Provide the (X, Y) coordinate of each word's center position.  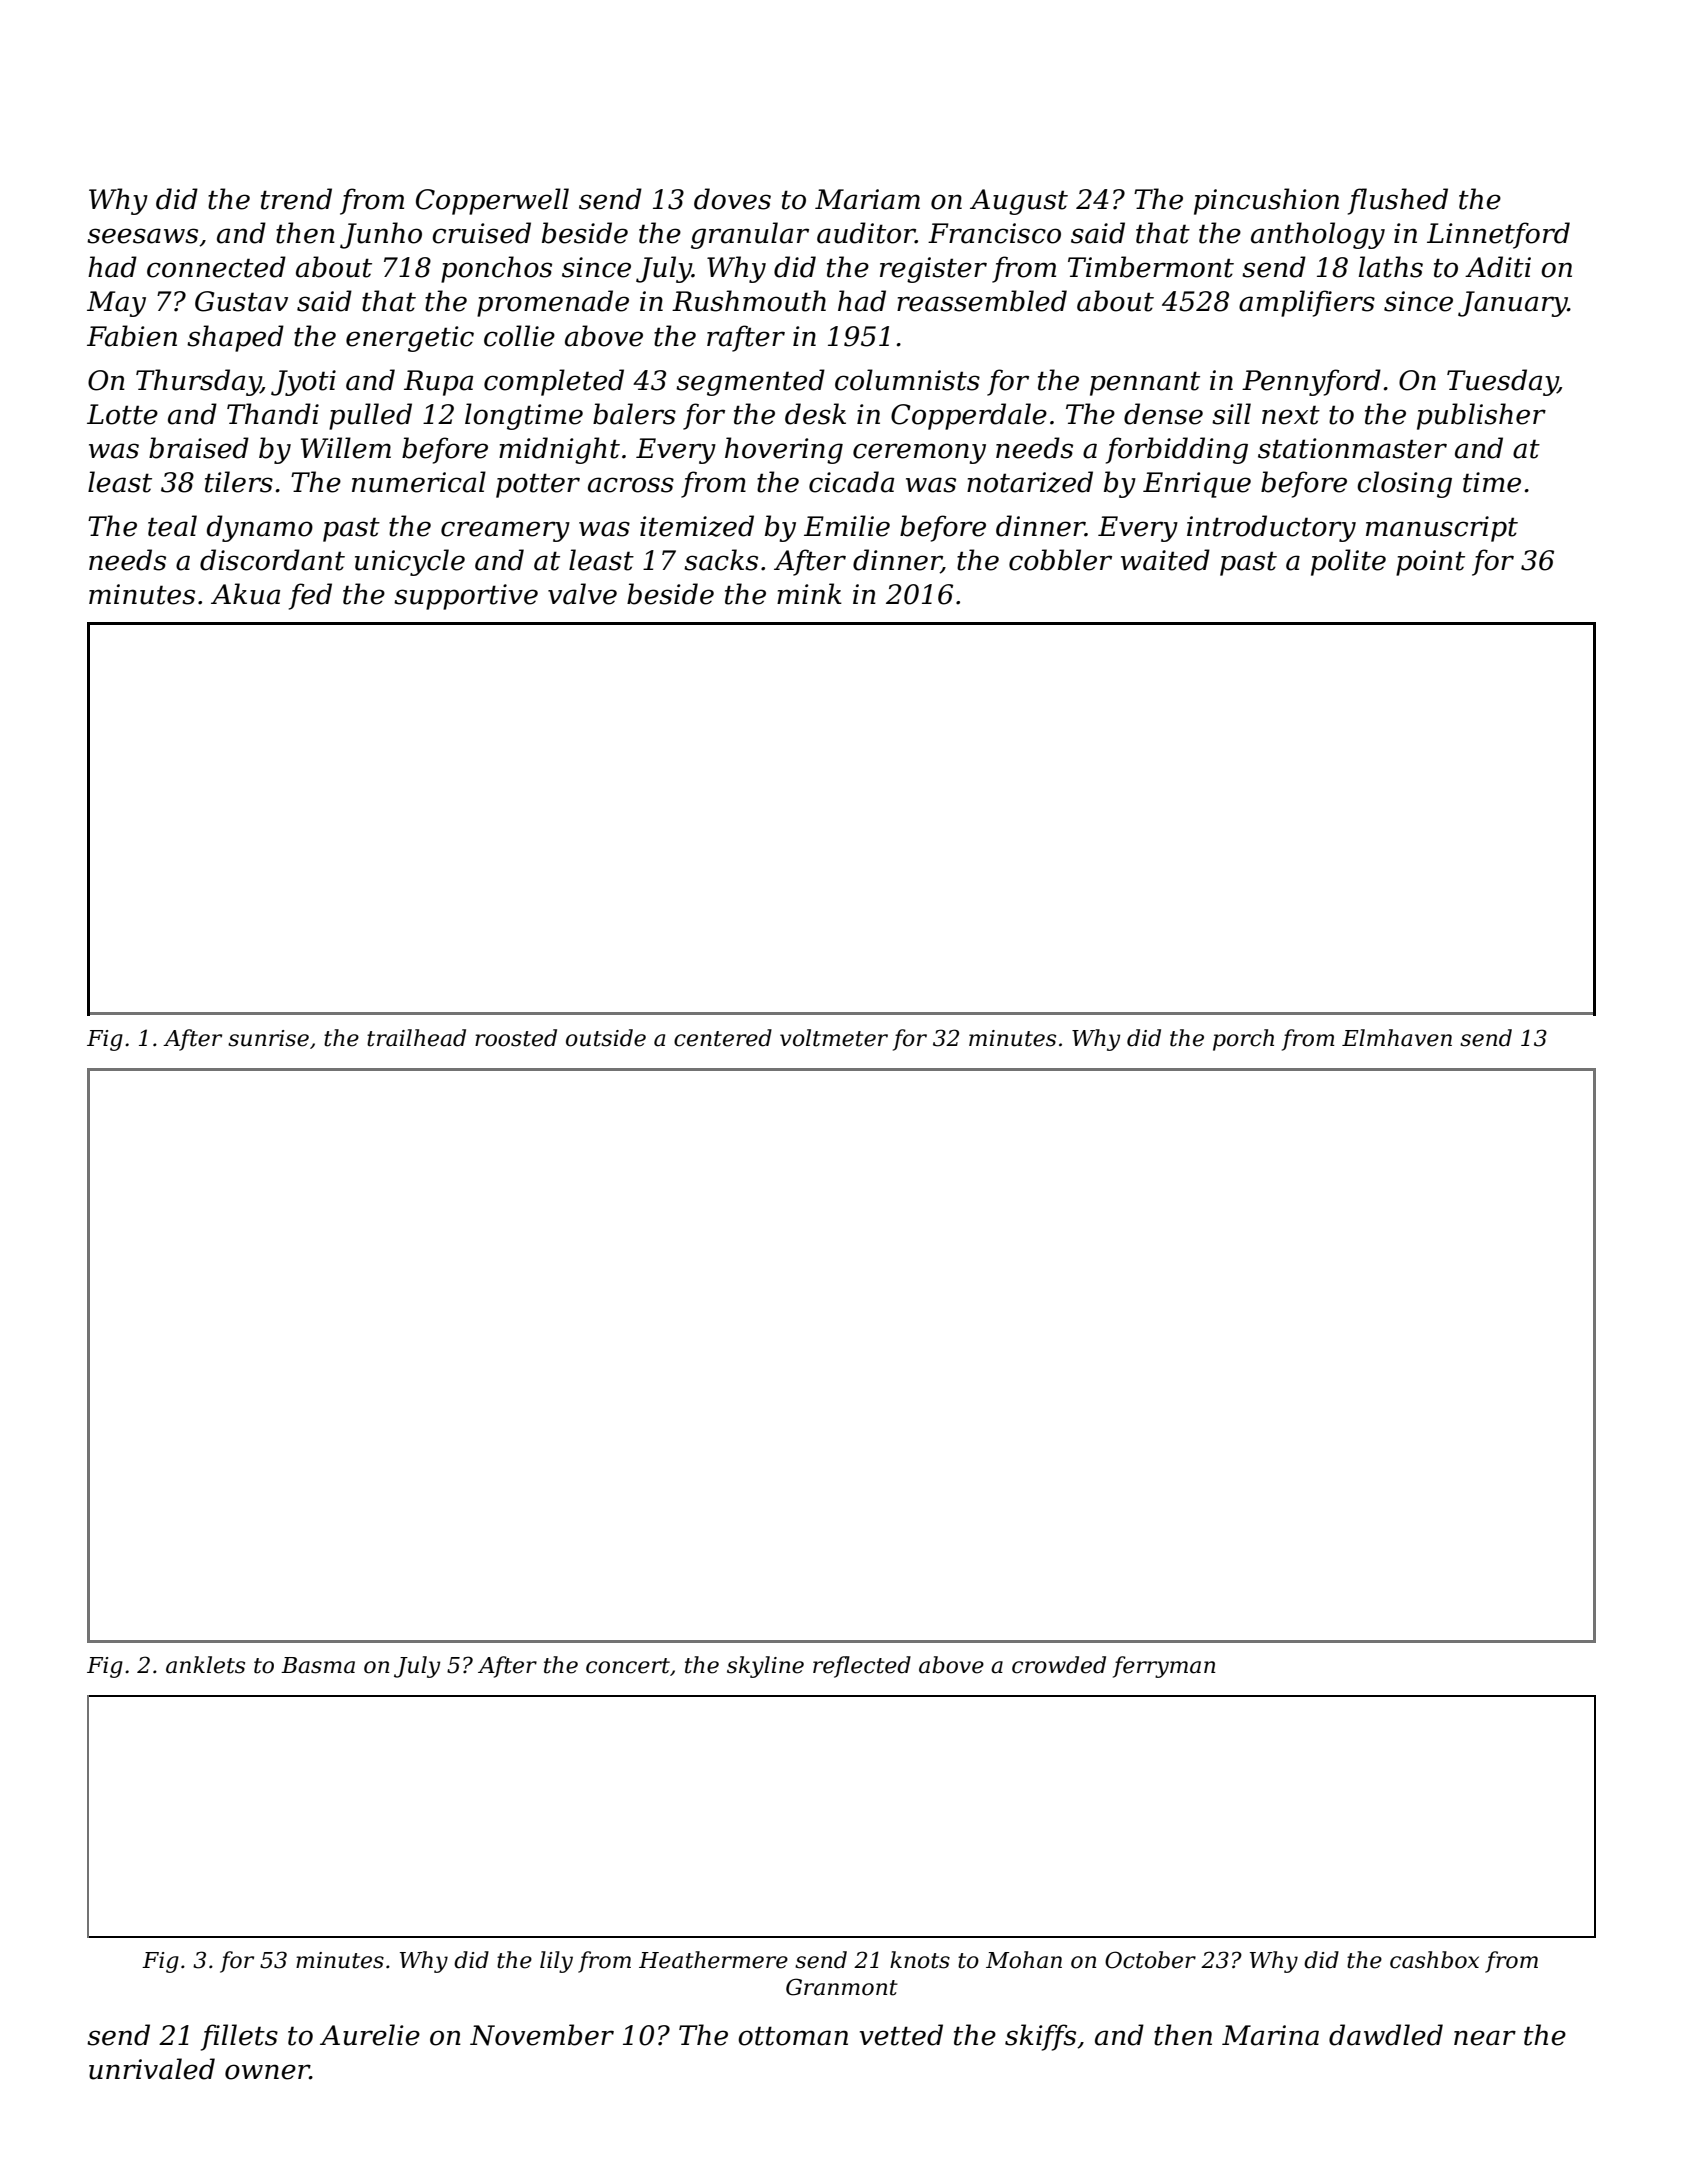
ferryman (1164, 1667)
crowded (1059, 1665)
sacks (721, 560)
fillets (239, 2037)
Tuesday (1502, 382)
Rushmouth (749, 301)
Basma (318, 1665)
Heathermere (713, 1960)
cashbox (1434, 1960)
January (1513, 304)
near (1485, 2038)
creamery (505, 531)
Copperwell (492, 201)
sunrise (268, 1038)
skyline (765, 1667)
